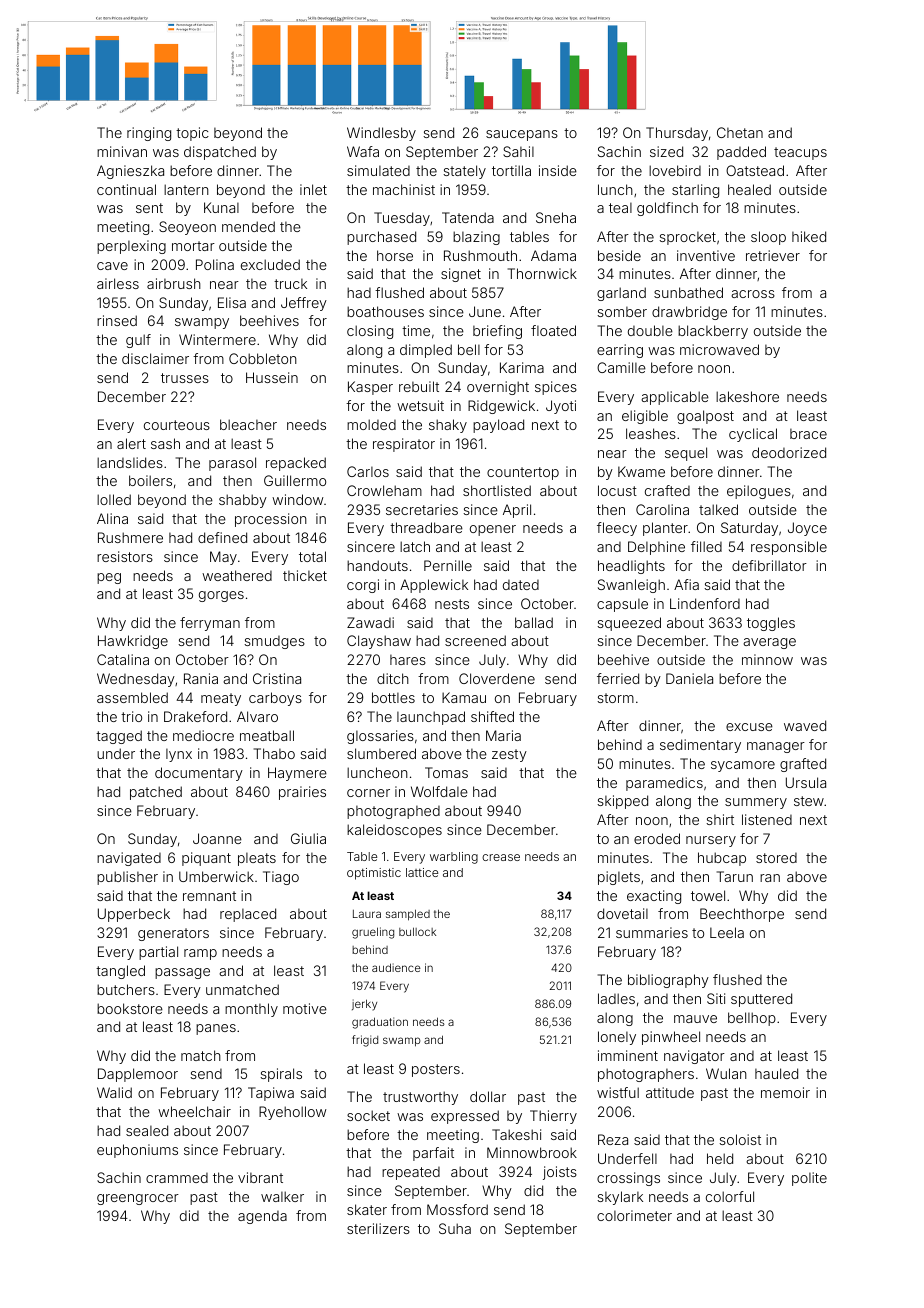 Image resolution: width=924 pixels, height=1308 pixels. I want to click on ringing, so click(149, 134).
